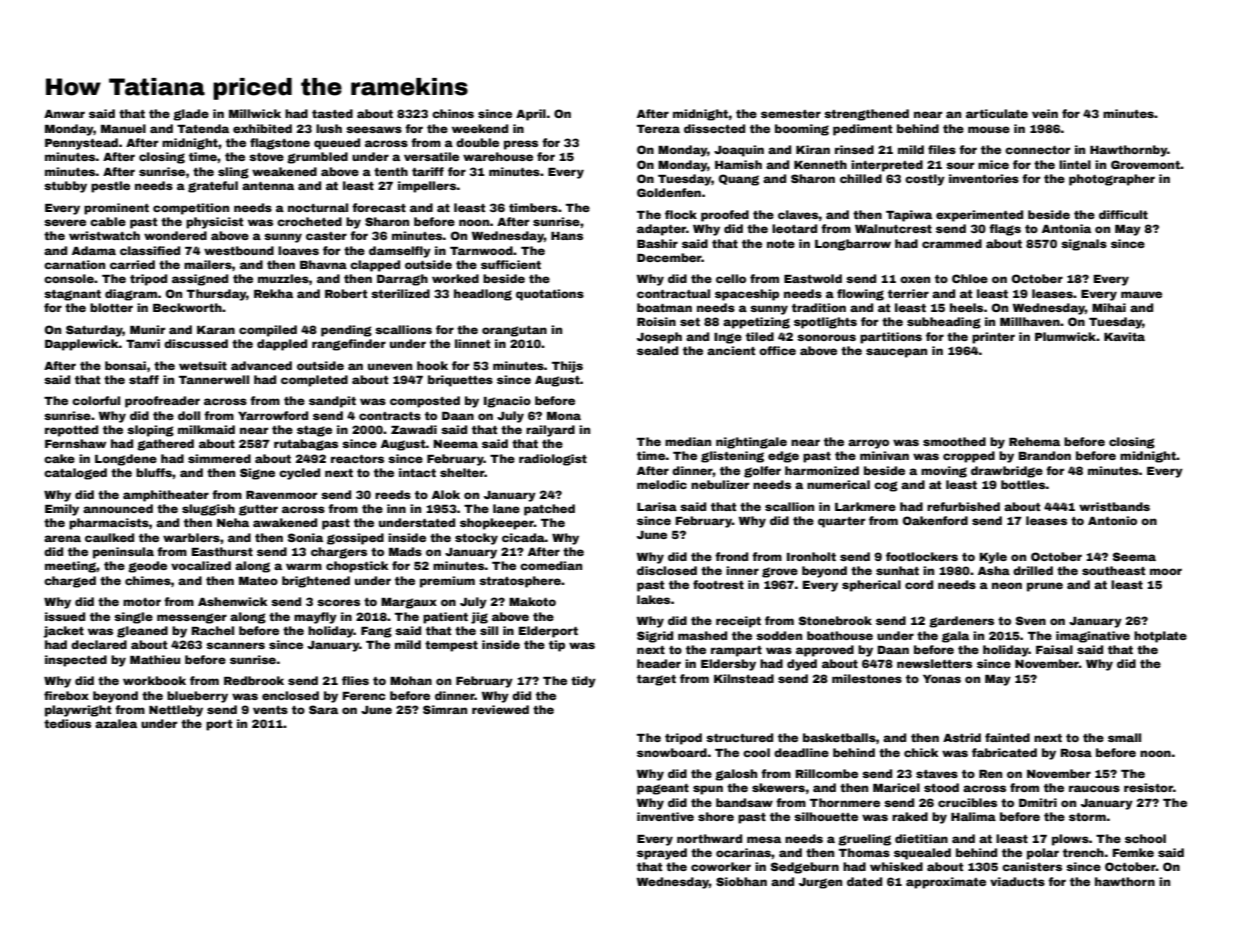  What do you see at coordinates (550, 431) in the screenshot?
I see `railyard` at bounding box center [550, 431].
